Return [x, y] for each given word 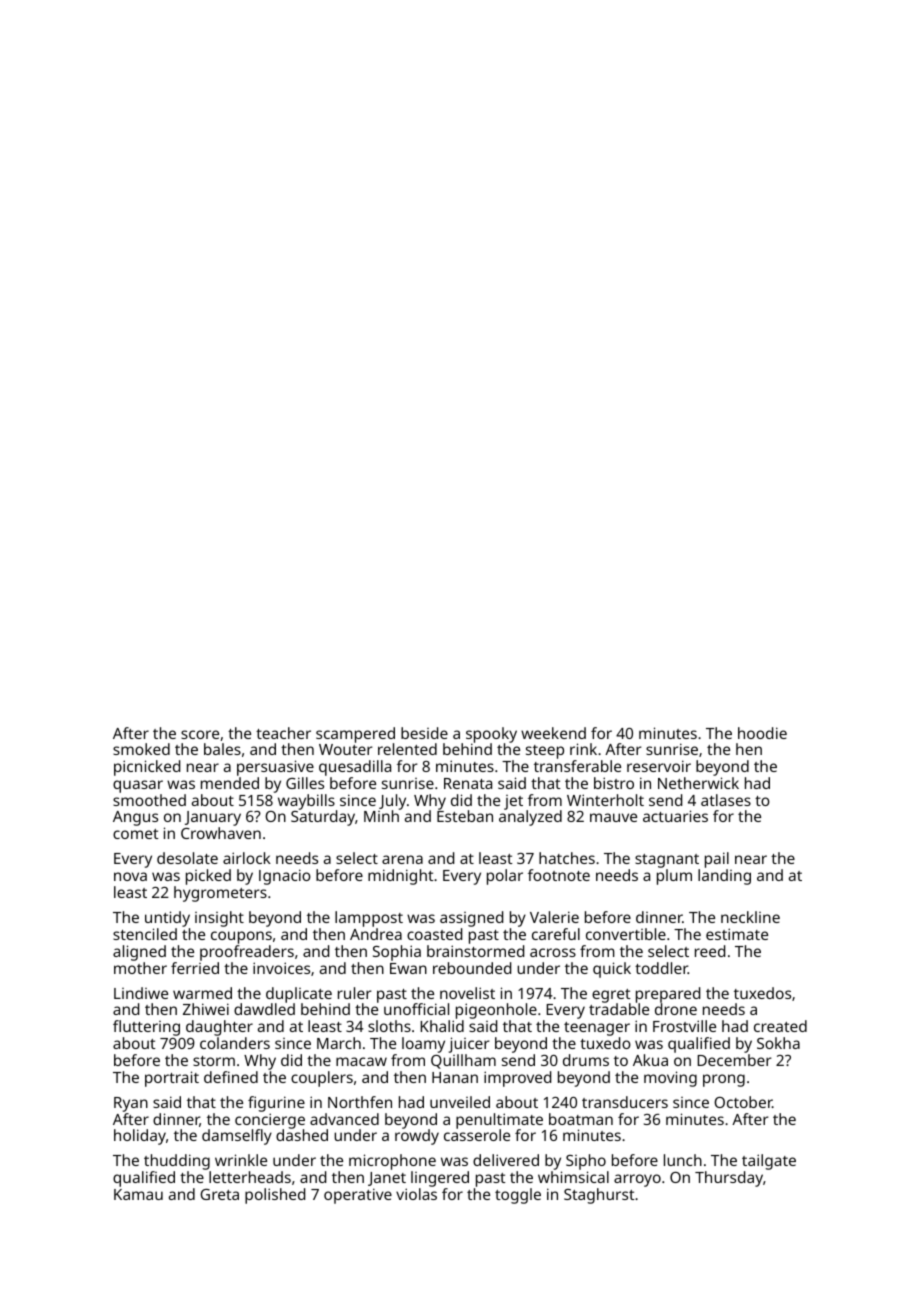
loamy [423, 1045]
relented [407, 749]
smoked [141, 749]
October [743, 1102]
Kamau [138, 1194]
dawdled [264, 1009]
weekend [553, 733]
